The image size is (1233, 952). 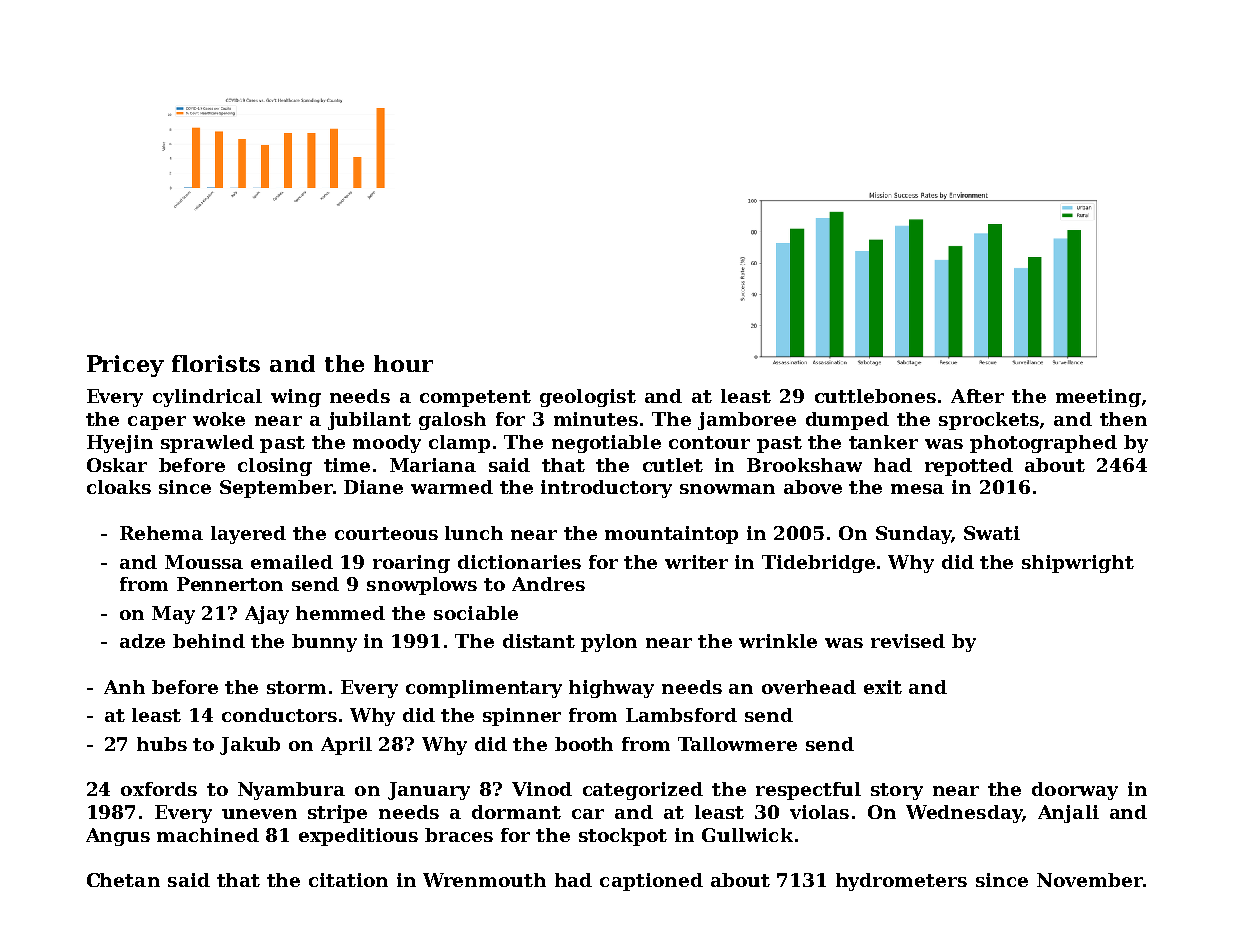 What do you see at coordinates (1098, 398) in the document?
I see `meeting` at bounding box center [1098, 398].
